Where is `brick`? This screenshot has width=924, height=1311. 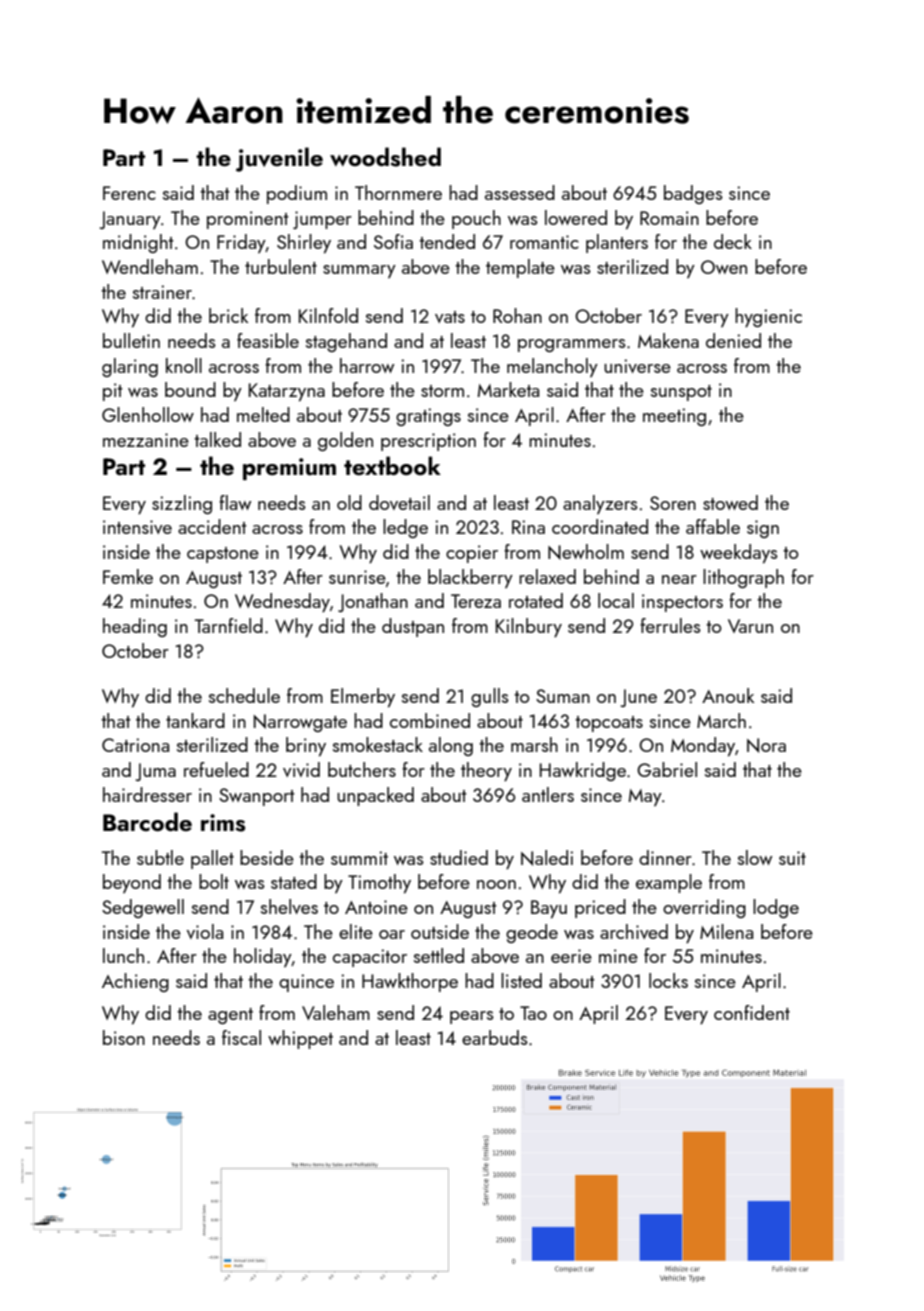
brick is located at coordinates (228, 315).
